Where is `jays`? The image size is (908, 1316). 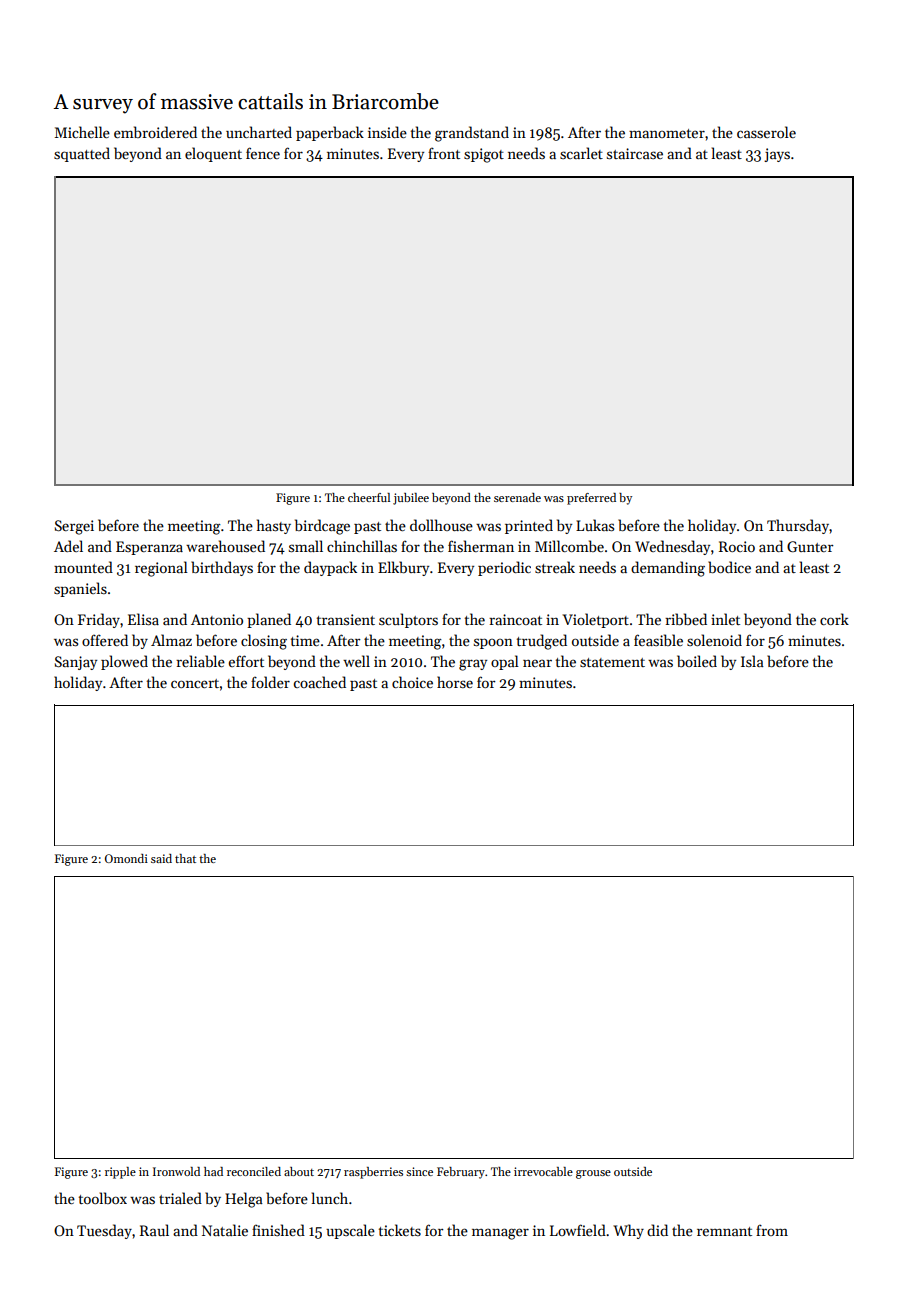 jays is located at coordinates (777, 155).
